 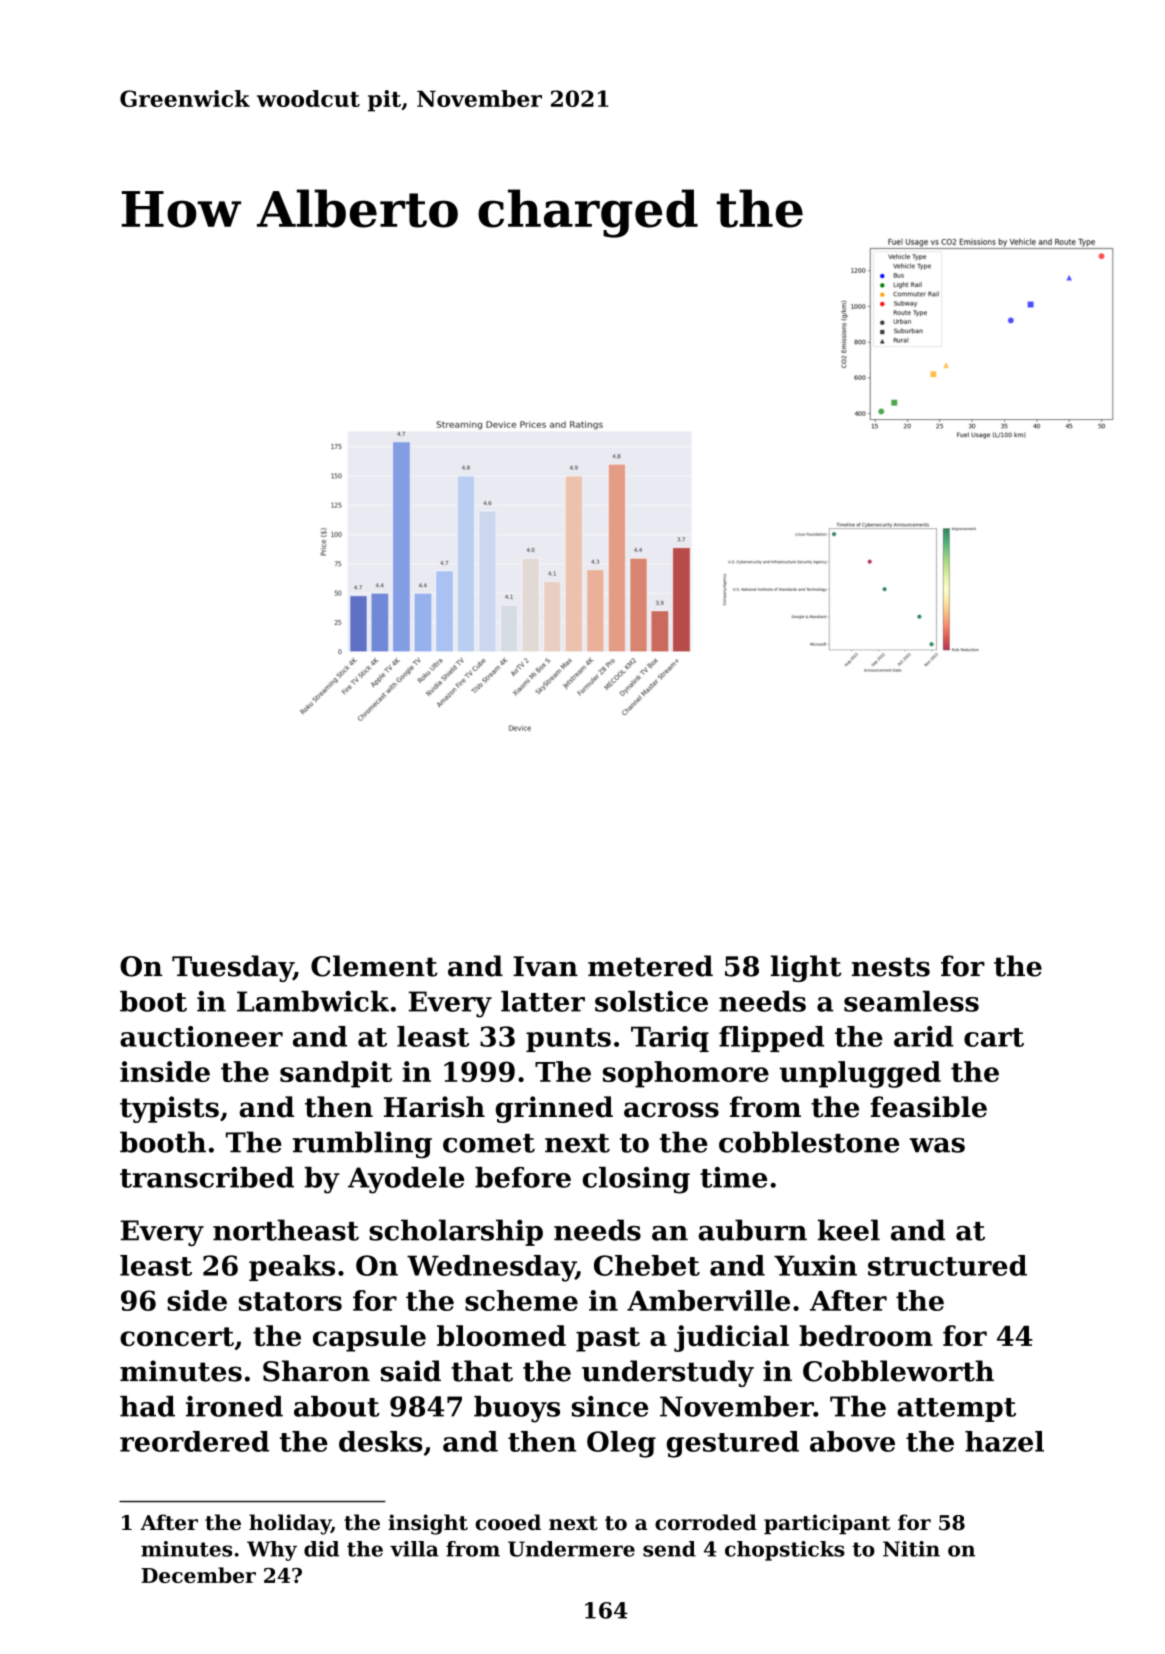 What do you see at coordinates (545, 966) in the document?
I see `Ivan` at bounding box center [545, 966].
